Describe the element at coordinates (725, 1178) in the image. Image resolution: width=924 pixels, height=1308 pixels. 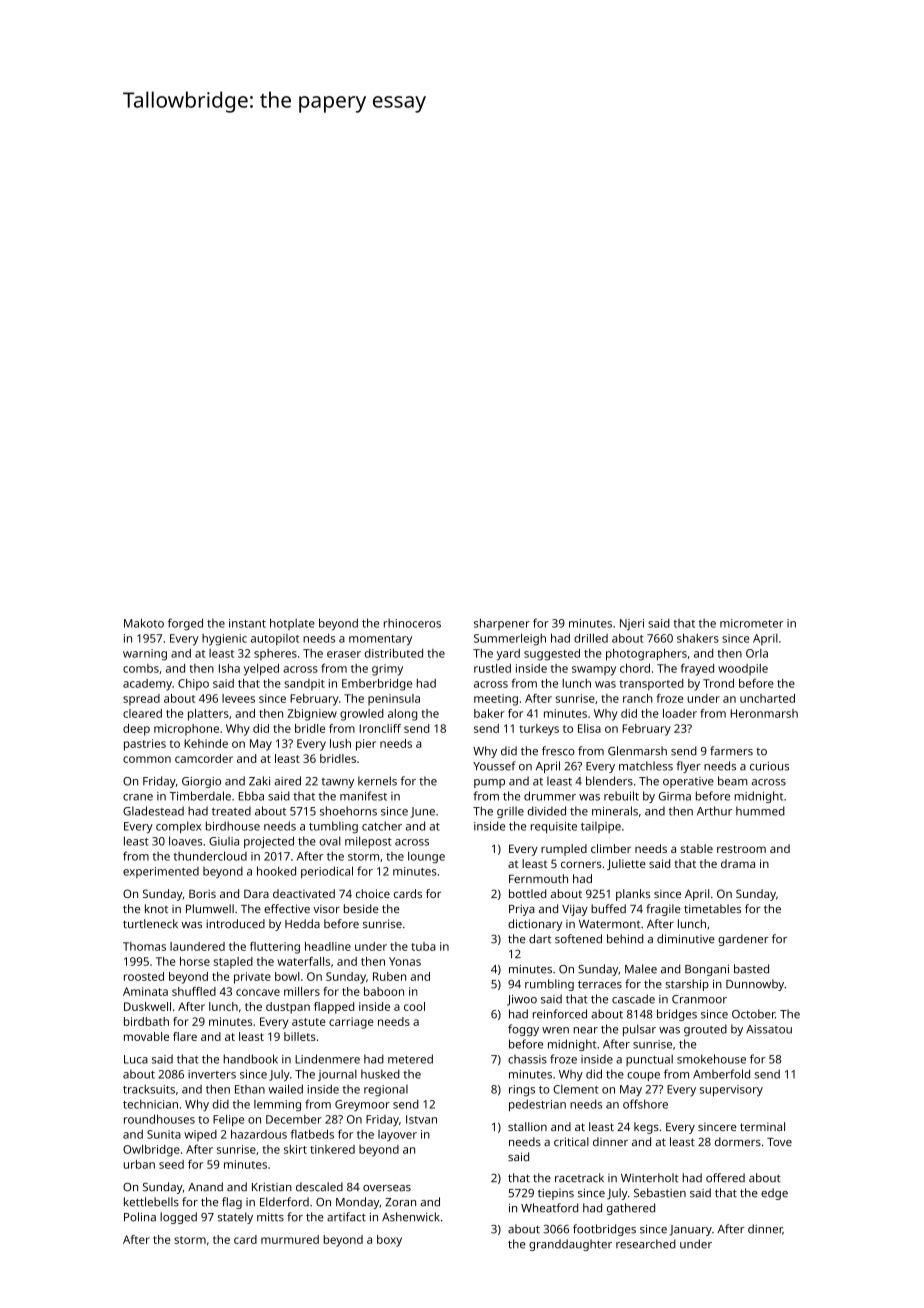
I see `offered` at that location.
